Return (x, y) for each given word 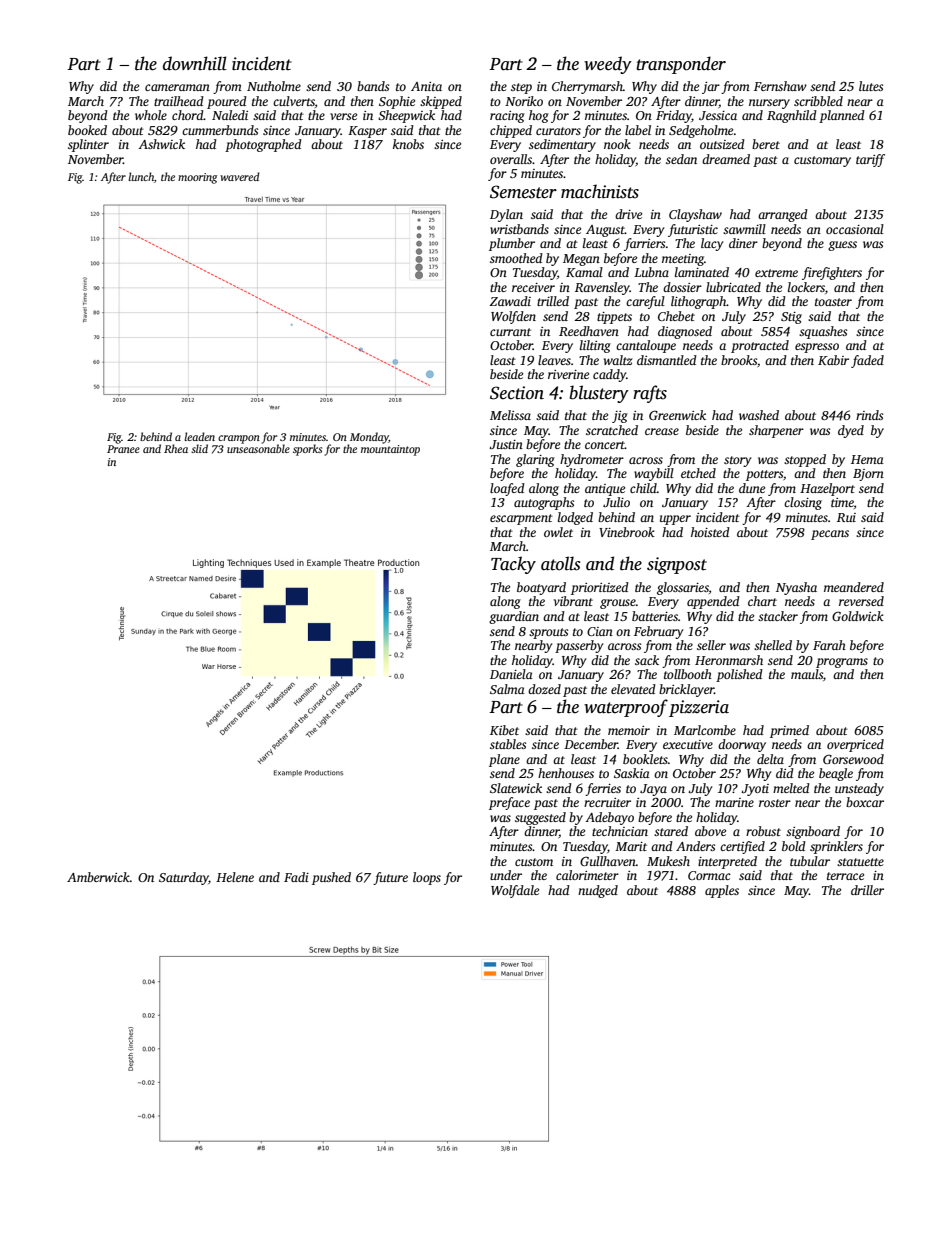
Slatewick (516, 788)
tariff (870, 160)
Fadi (296, 877)
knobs (408, 144)
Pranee (123, 449)
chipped (511, 131)
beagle (836, 774)
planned (842, 116)
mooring (198, 178)
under (506, 875)
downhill (195, 63)
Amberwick (98, 877)
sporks (307, 450)
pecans (830, 535)
